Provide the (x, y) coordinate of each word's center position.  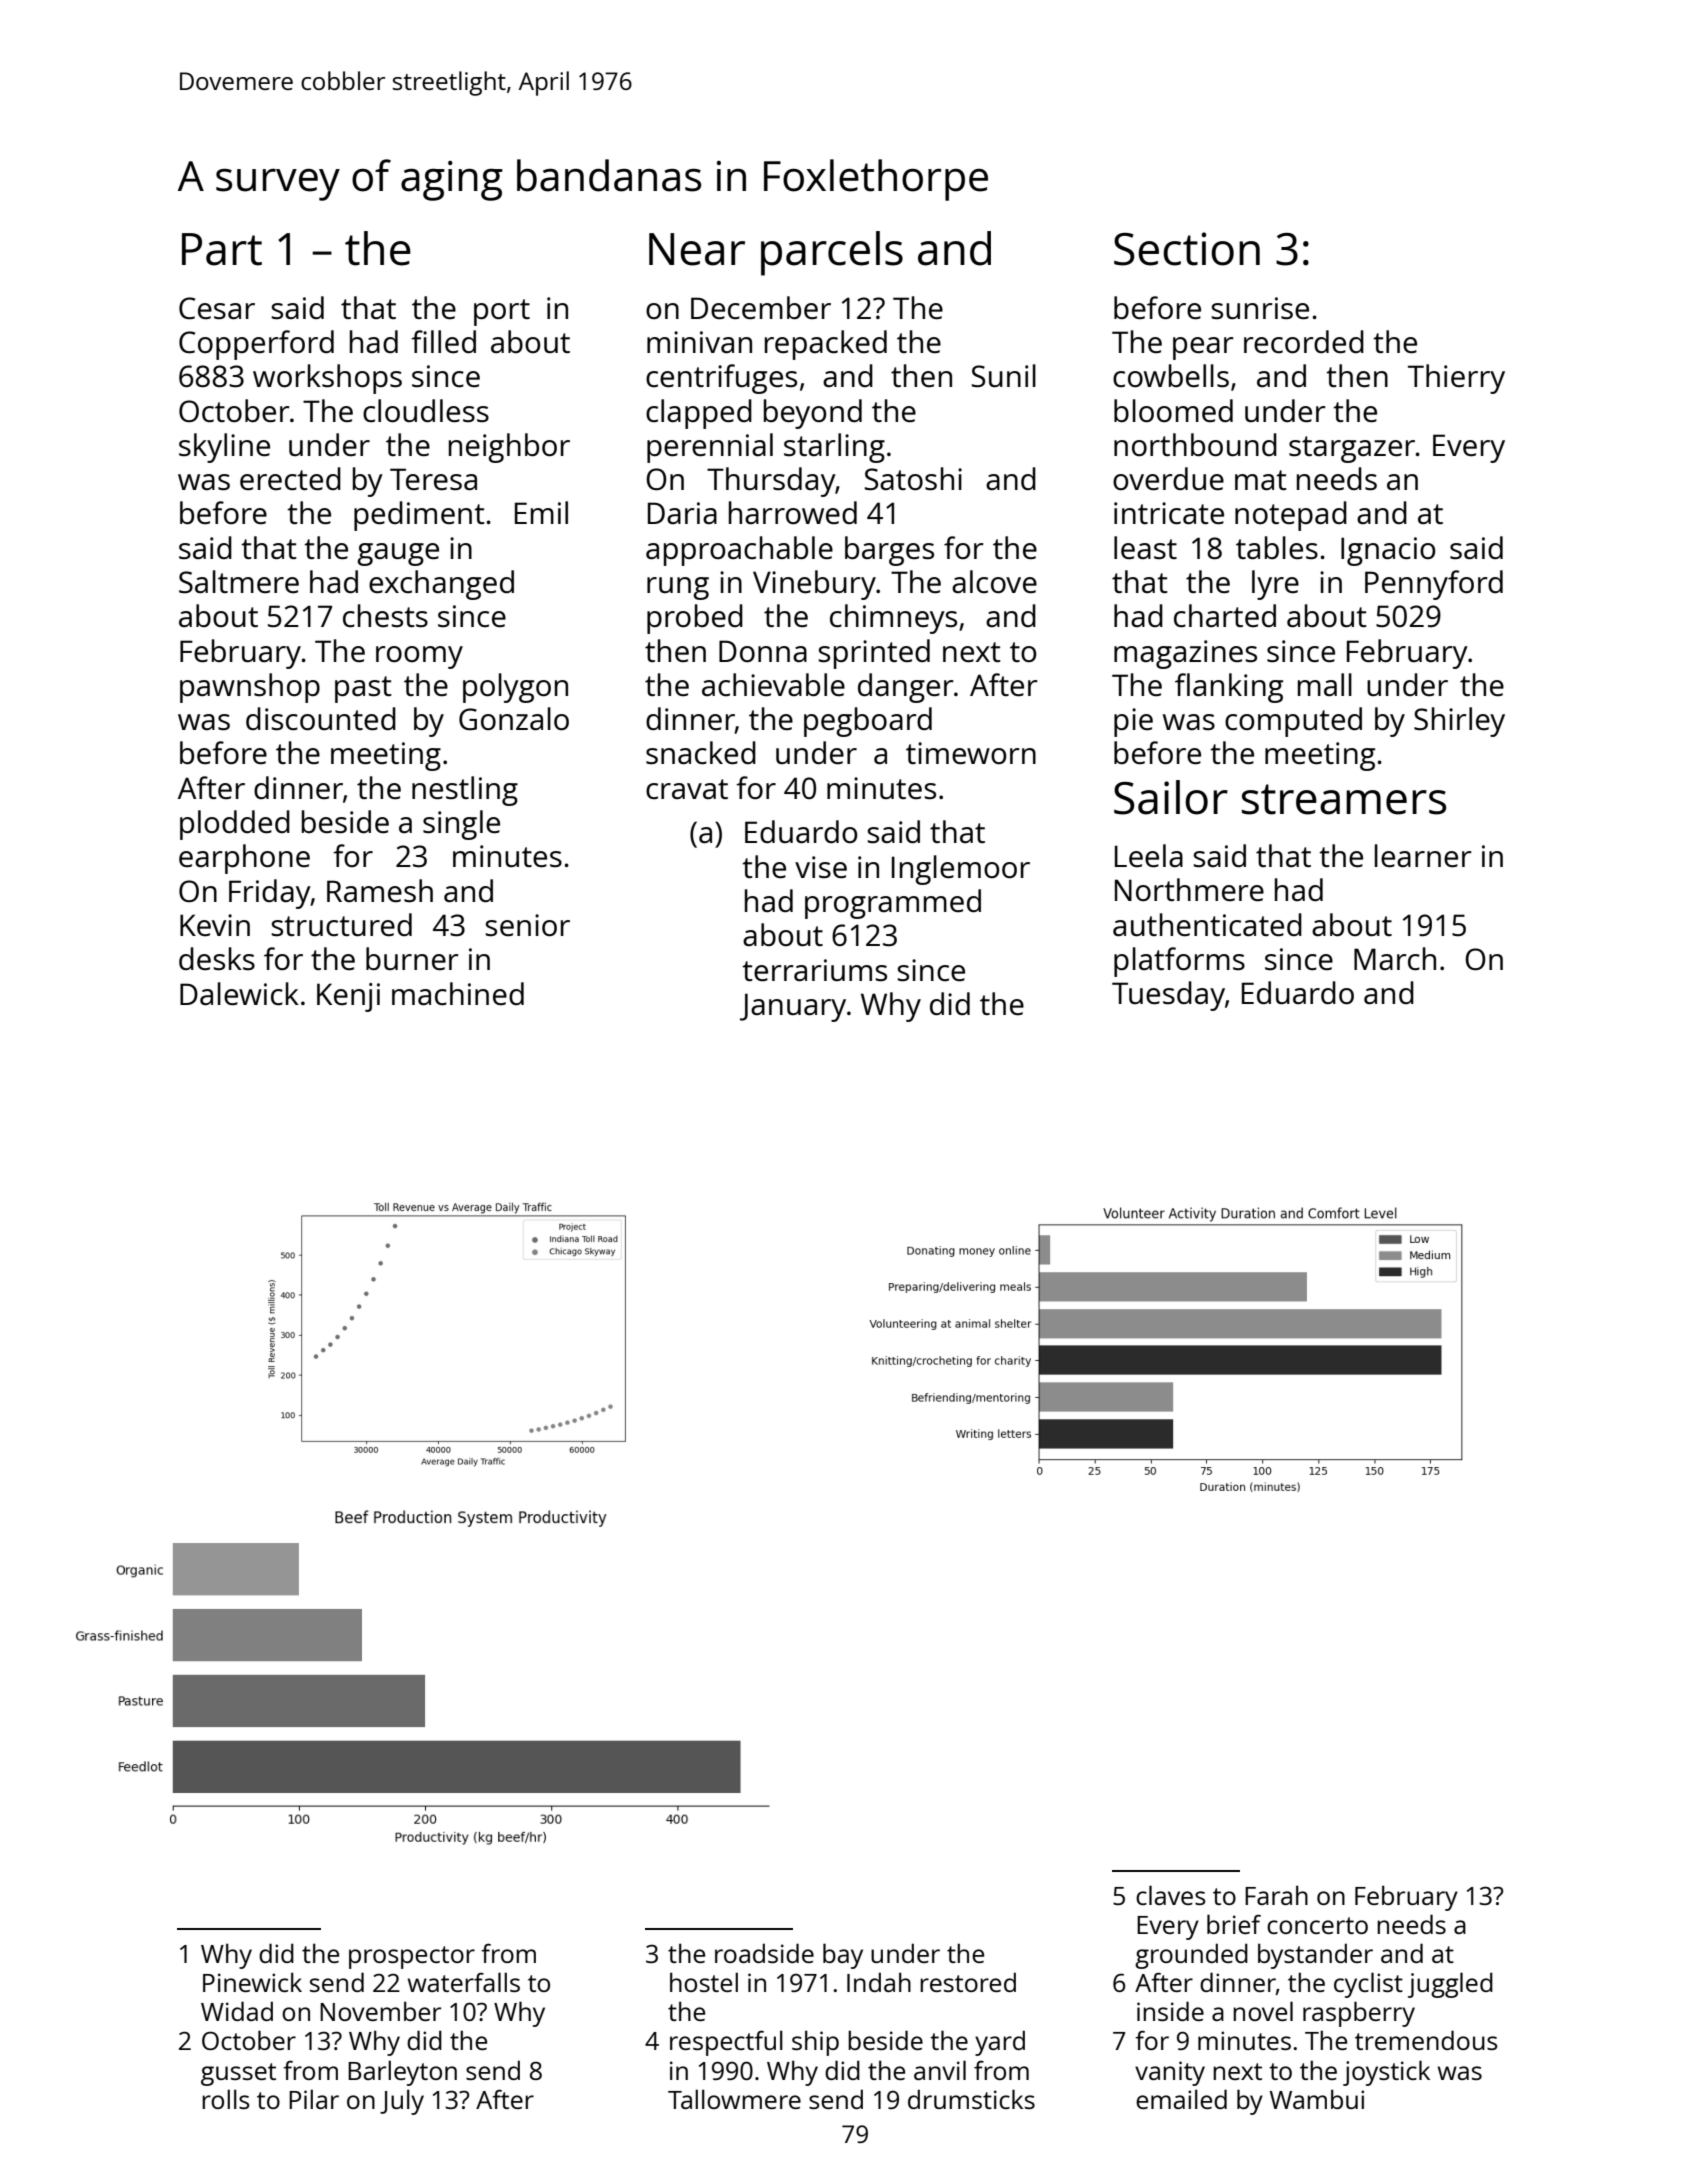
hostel (704, 1982)
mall (1325, 684)
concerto (1317, 1925)
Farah (1276, 1895)
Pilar (314, 2099)
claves (1170, 1895)
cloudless (426, 411)
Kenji (348, 997)
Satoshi (913, 479)
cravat (687, 789)
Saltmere (239, 581)
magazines (1185, 654)
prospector (412, 1957)
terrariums (814, 970)
